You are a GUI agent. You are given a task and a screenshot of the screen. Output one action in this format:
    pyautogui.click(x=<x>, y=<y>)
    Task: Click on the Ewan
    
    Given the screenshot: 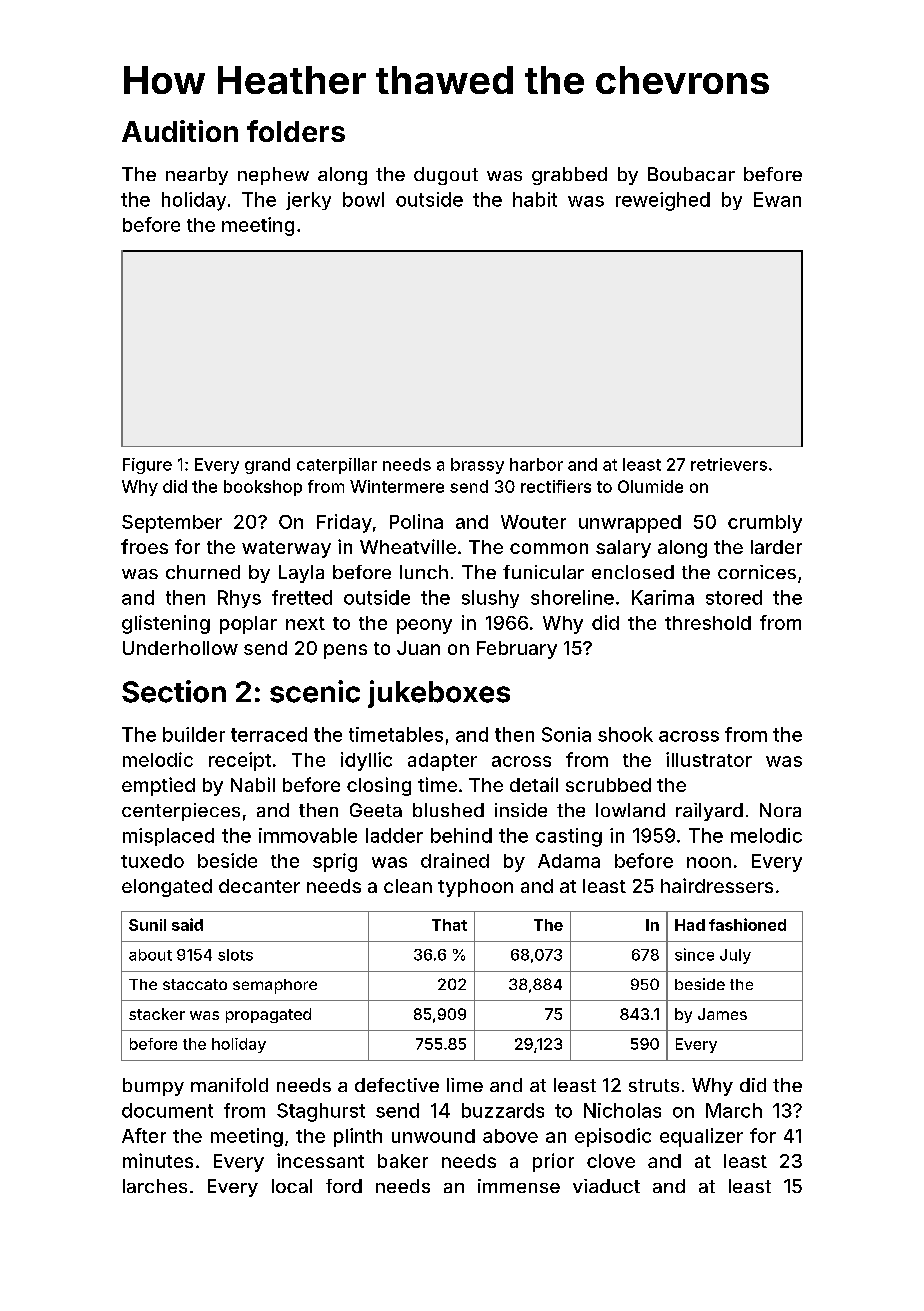 What is the action you would take?
    pyautogui.click(x=777, y=199)
